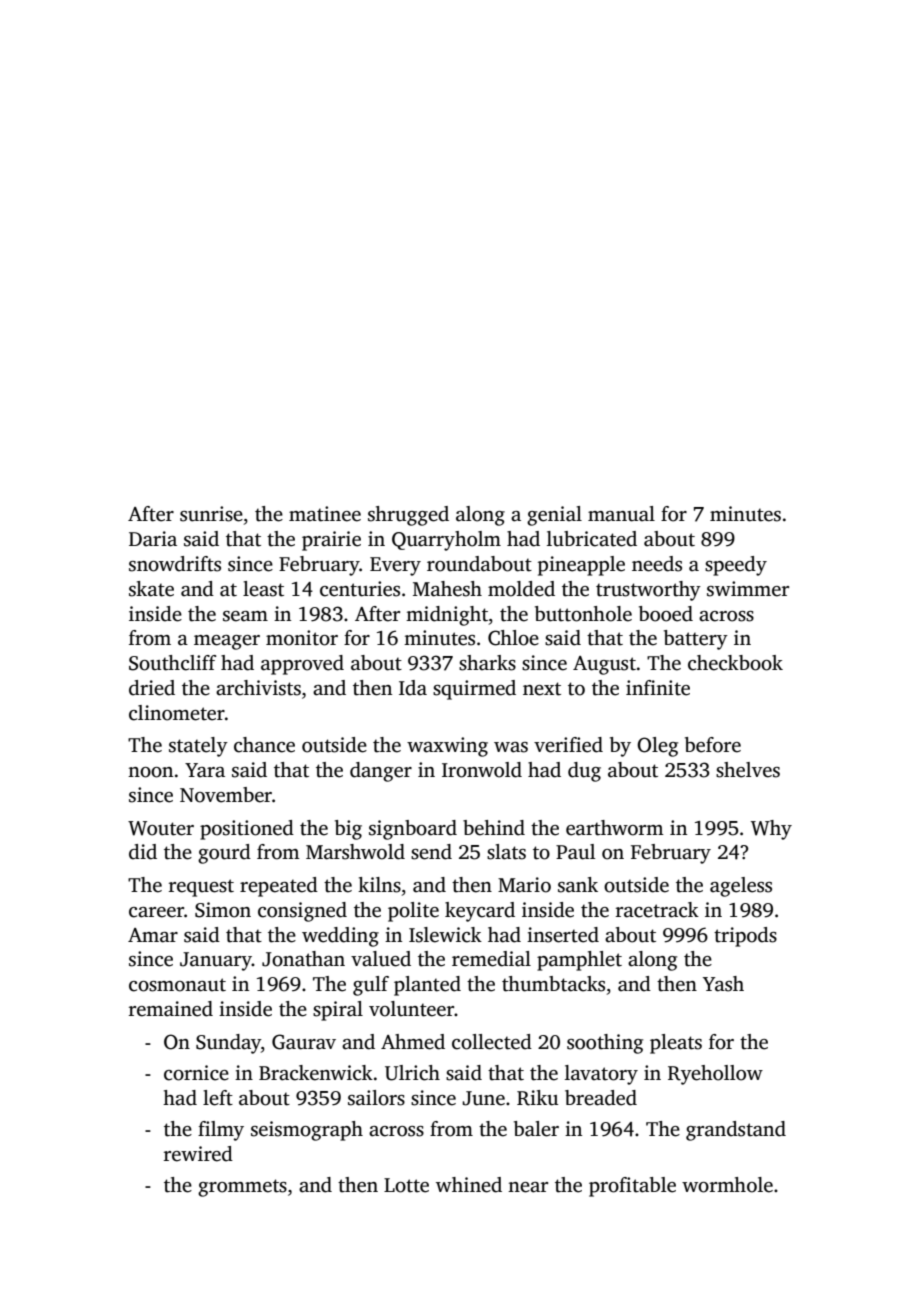  What do you see at coordinates (715, 1075) in the screenshot?
I see `Ryehollow` at bounding box center [715, 1075].
